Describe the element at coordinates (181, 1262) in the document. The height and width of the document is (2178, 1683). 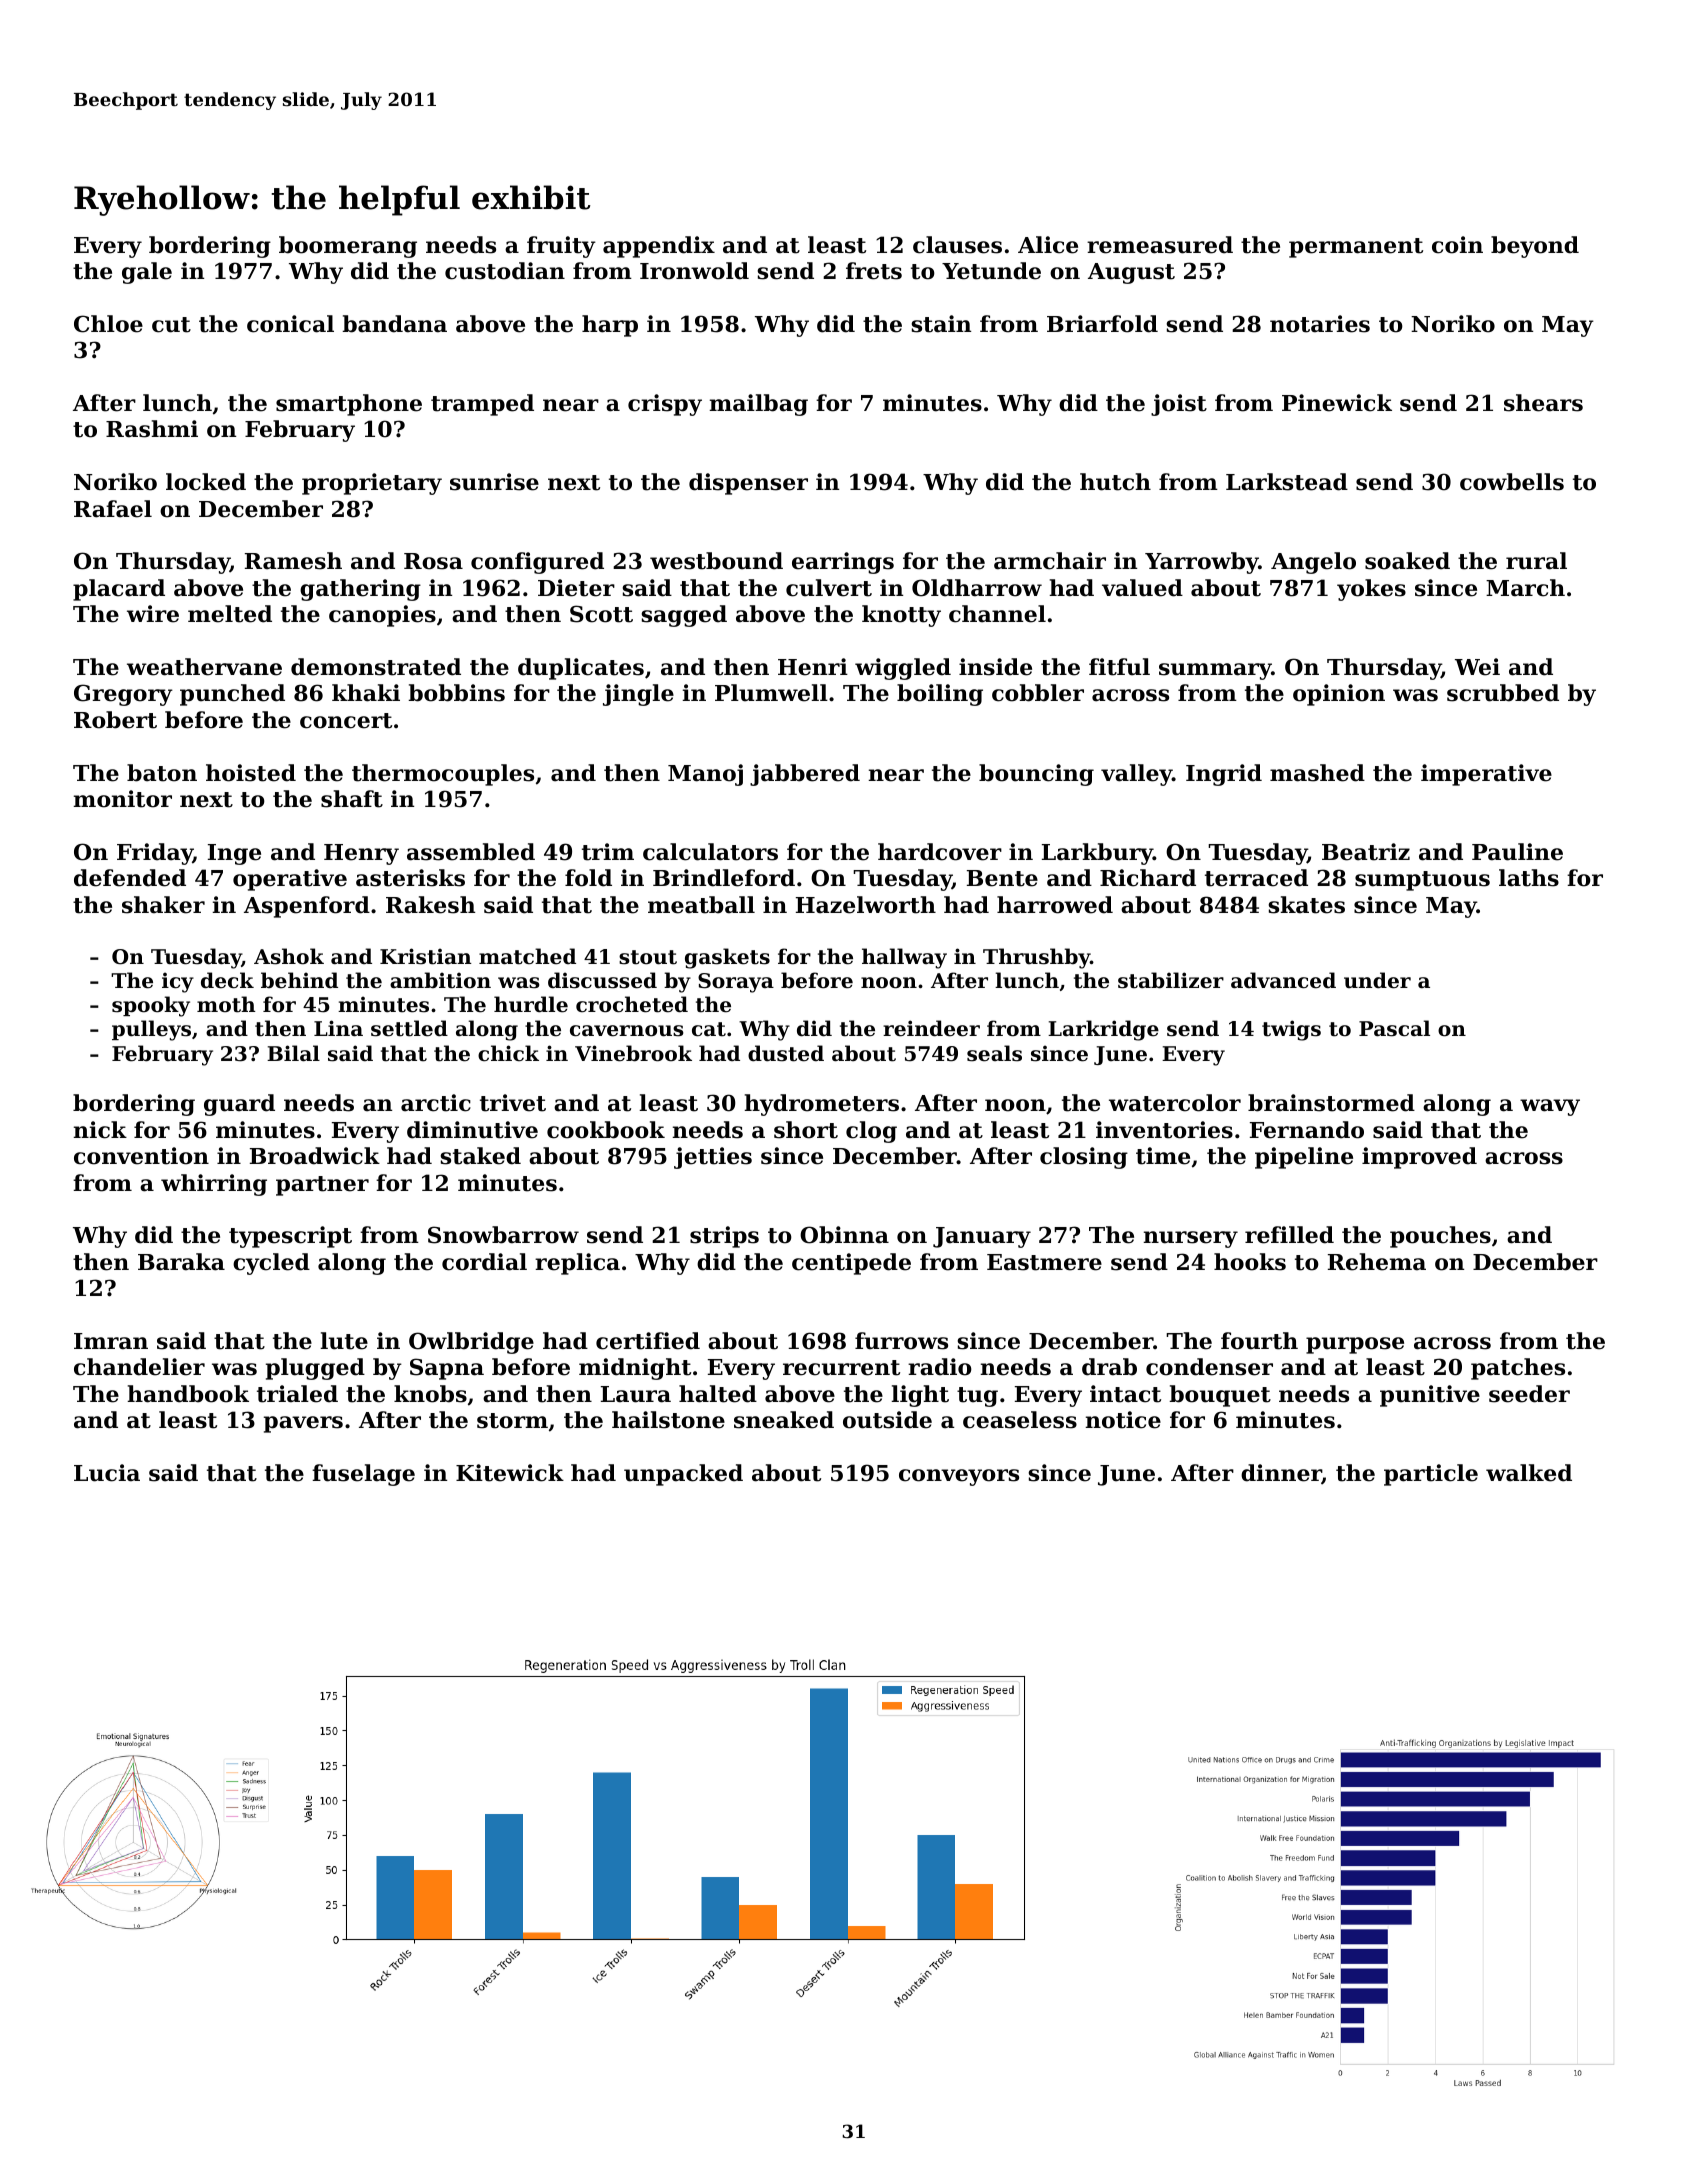
I see `Baraka` at that location.
